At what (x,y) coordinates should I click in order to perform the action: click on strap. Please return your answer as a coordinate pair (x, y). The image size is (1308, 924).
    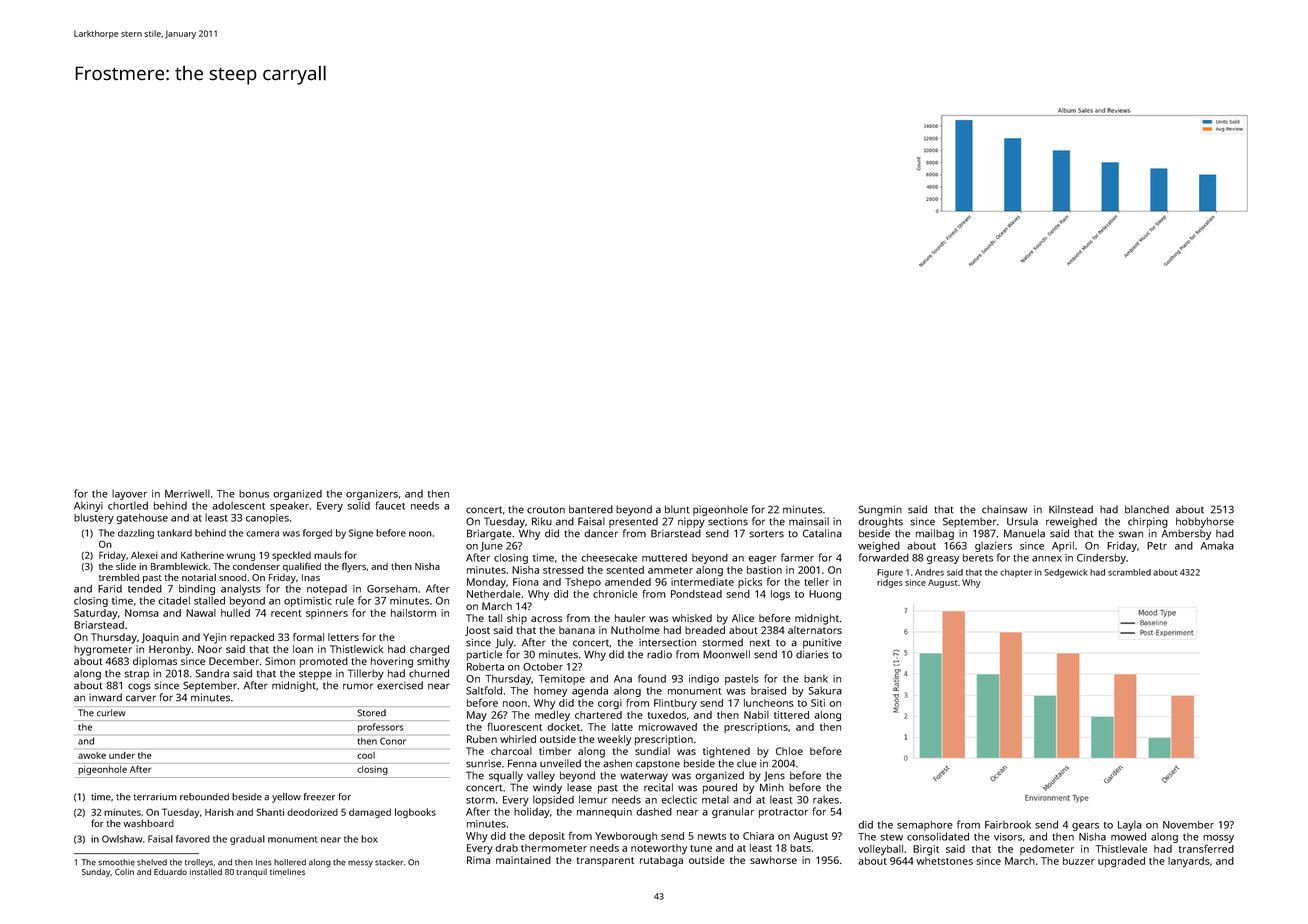
    Looking at the image, I should click on (137, 675).
